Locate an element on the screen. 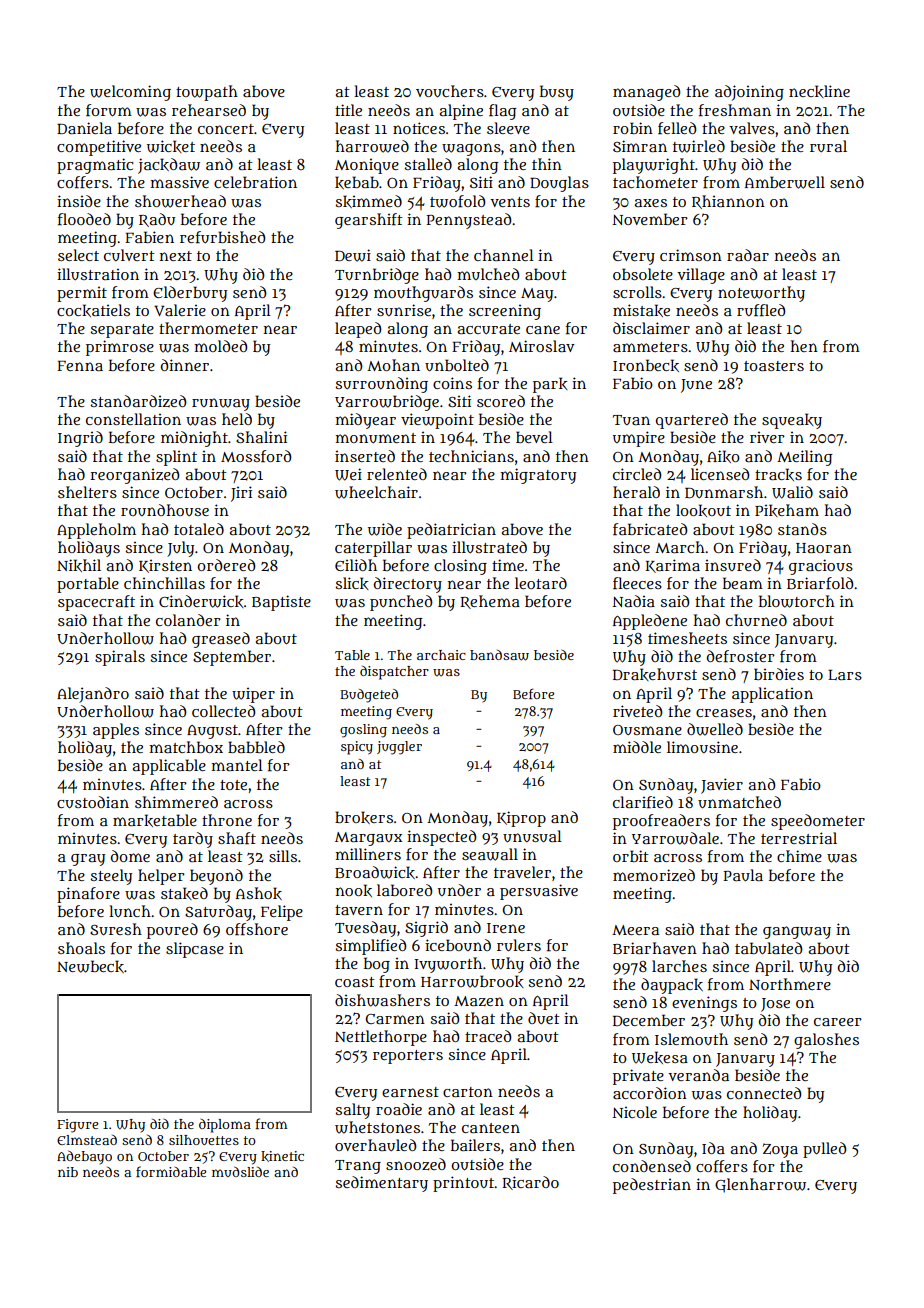  nib is located at coordinates (68, 1172).
